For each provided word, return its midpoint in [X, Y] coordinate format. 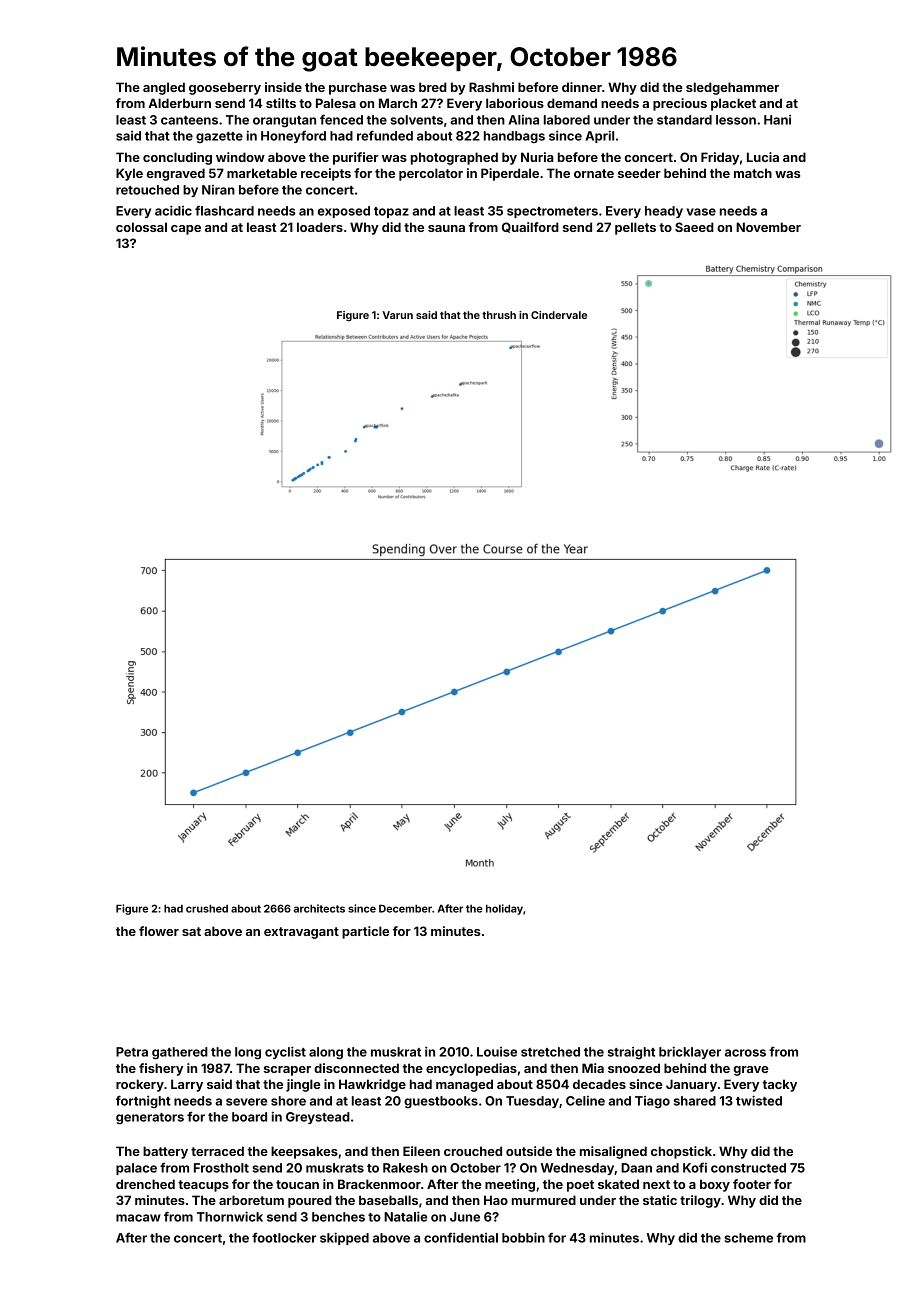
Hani [777, 120]
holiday [504, 909]
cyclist [285, 1052]
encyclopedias [471, 1069]
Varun [397, 315]
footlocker [284, 1238]
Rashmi [491, 87]
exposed [344, 212]
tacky [780, 1085]
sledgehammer [732, 88]
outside [529, 1151]
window [240, 157]
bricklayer [690, 1052]
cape [186, 230]
